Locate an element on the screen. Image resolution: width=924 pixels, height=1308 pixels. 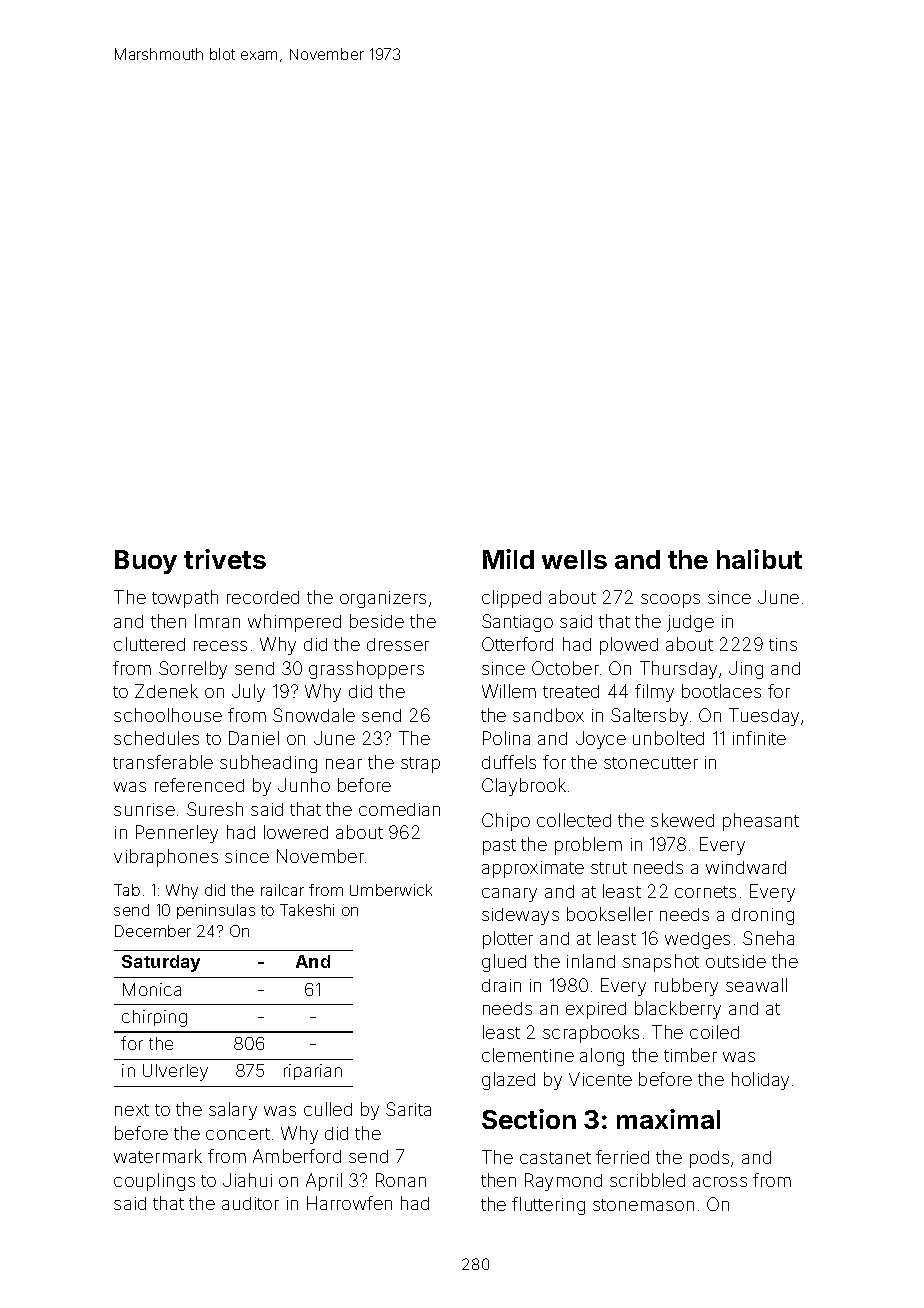
Santiago is located at coordinates (517, 623).
